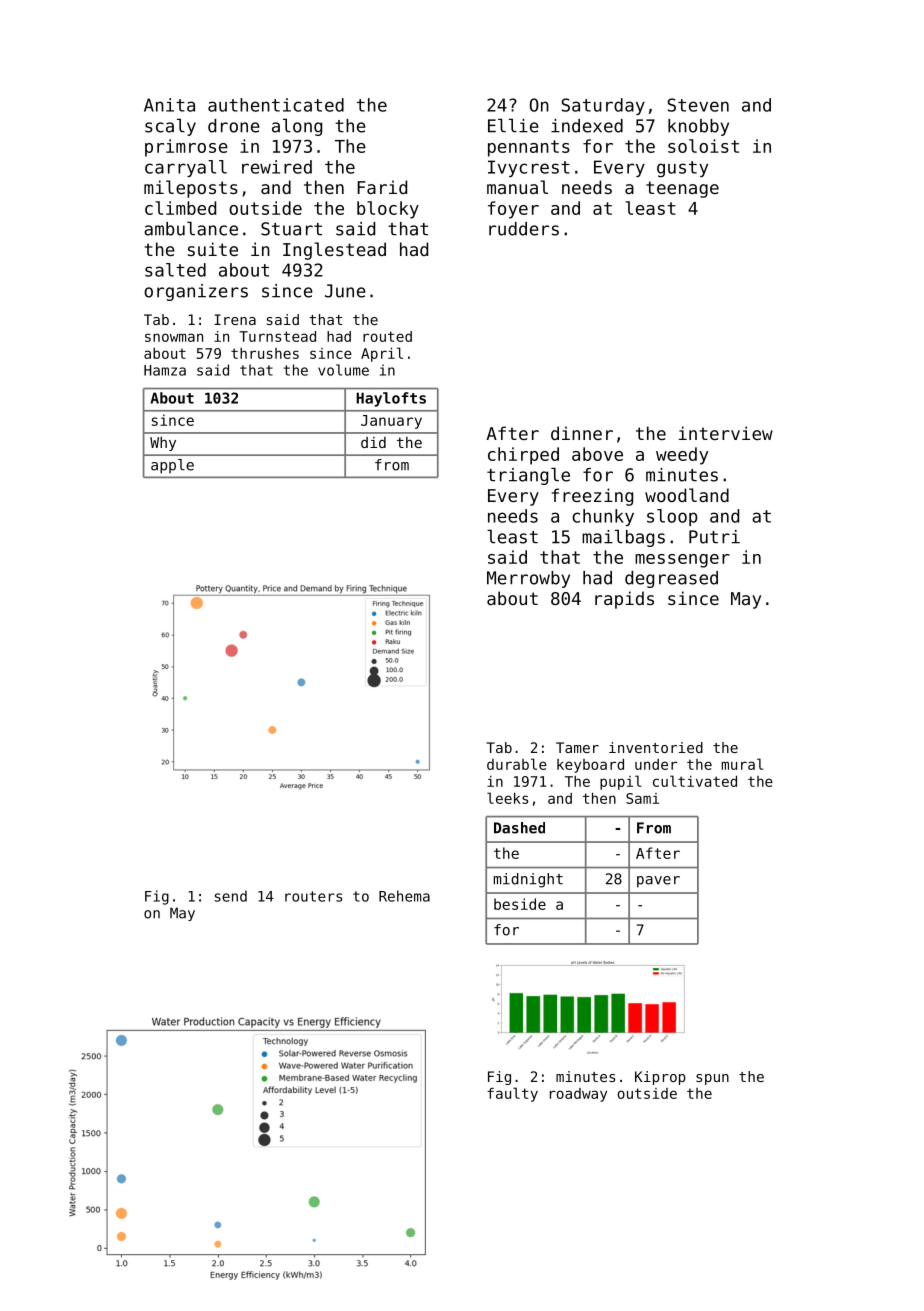  Describe the element at coordinates (578, 1095) in the screenshot. I see `roadway` at that location.
